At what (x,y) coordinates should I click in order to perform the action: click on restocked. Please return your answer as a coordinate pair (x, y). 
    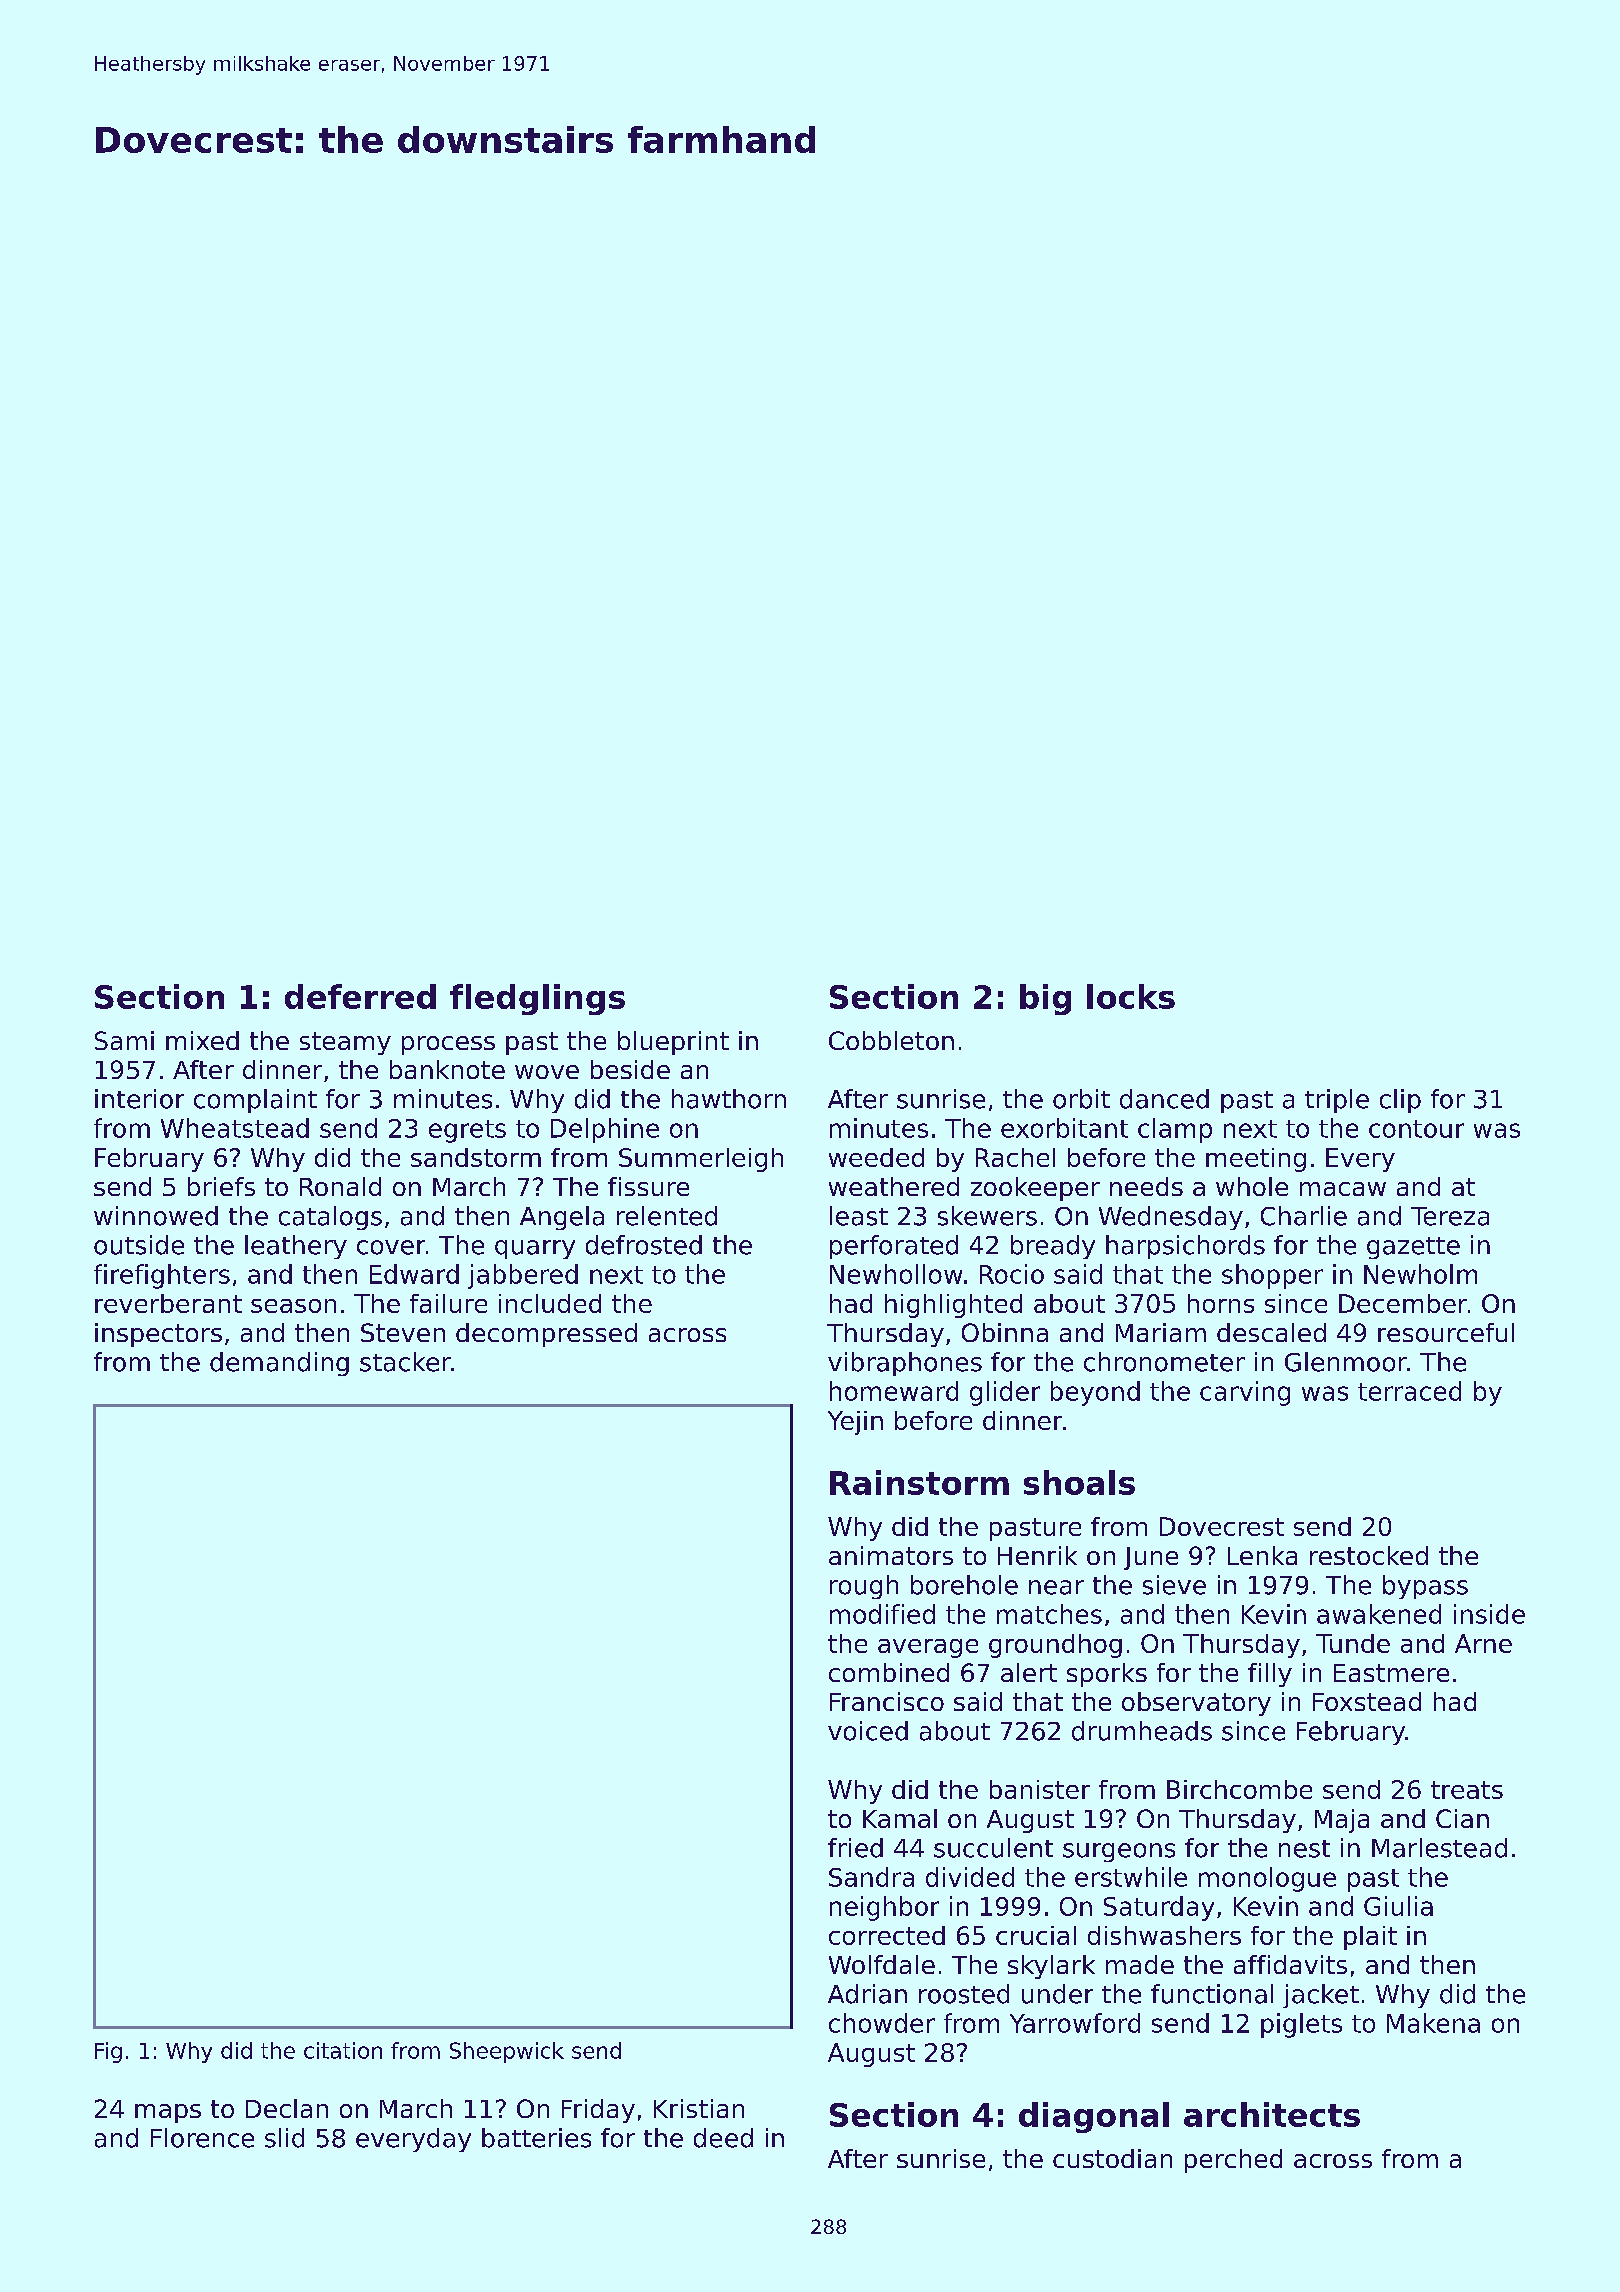
    Looking at the image, I should click on (1369, 1555).
